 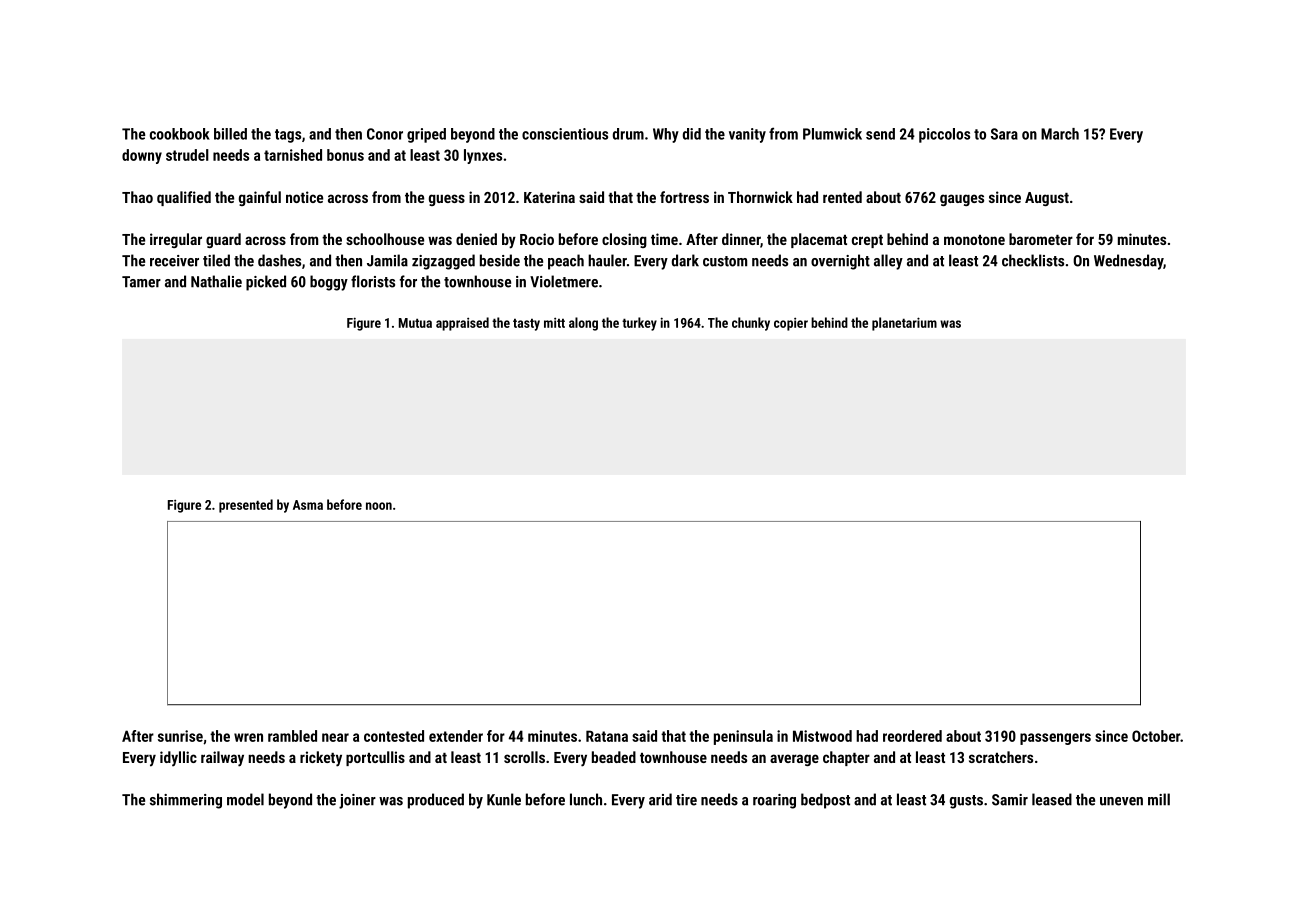 What do you see at coordinates (379, 506) in the document?
I see `noon` at bounding box center [379, 506].
